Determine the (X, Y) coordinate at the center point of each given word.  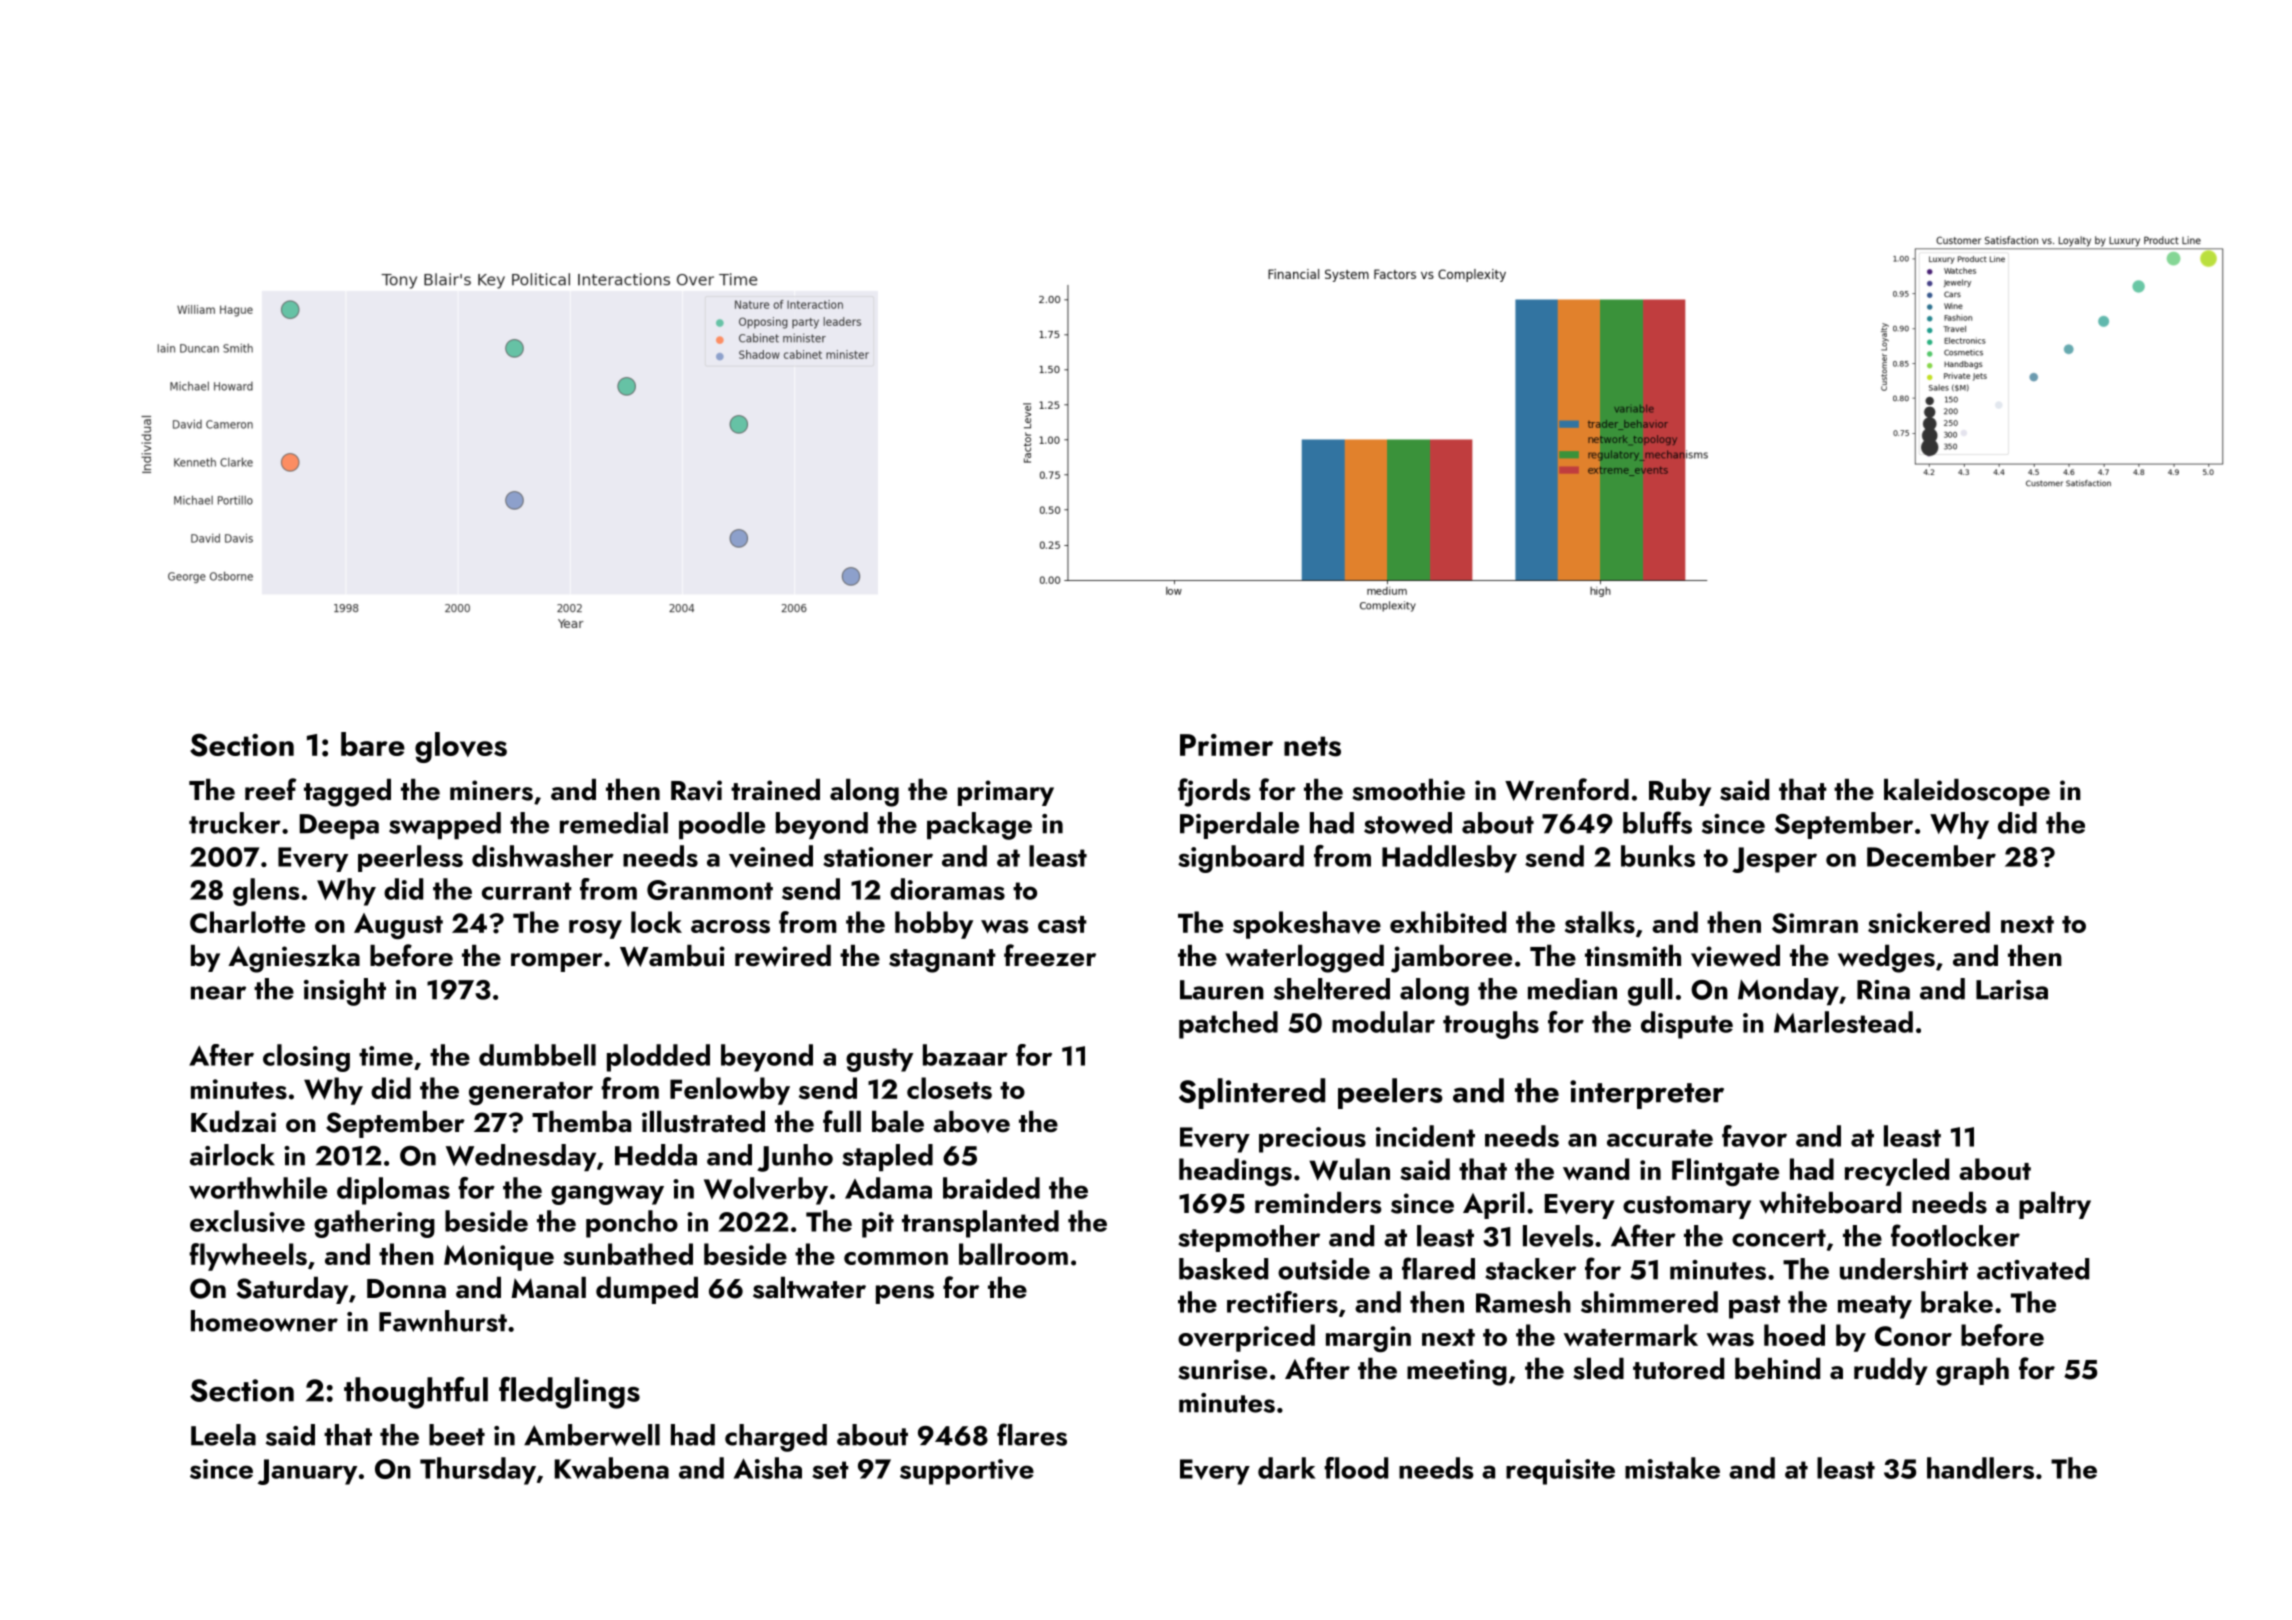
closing (306, 1058)
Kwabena (612, 1468)
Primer (1226, 745)
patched (1228, 1025)
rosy (595, 929)
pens (905, 1294)
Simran (1815, 923)
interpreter (1647, 1094)
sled (1598, 1369)
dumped (647, 1290)
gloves (461, 747)
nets (1312, 746)
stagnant (942, 961)
